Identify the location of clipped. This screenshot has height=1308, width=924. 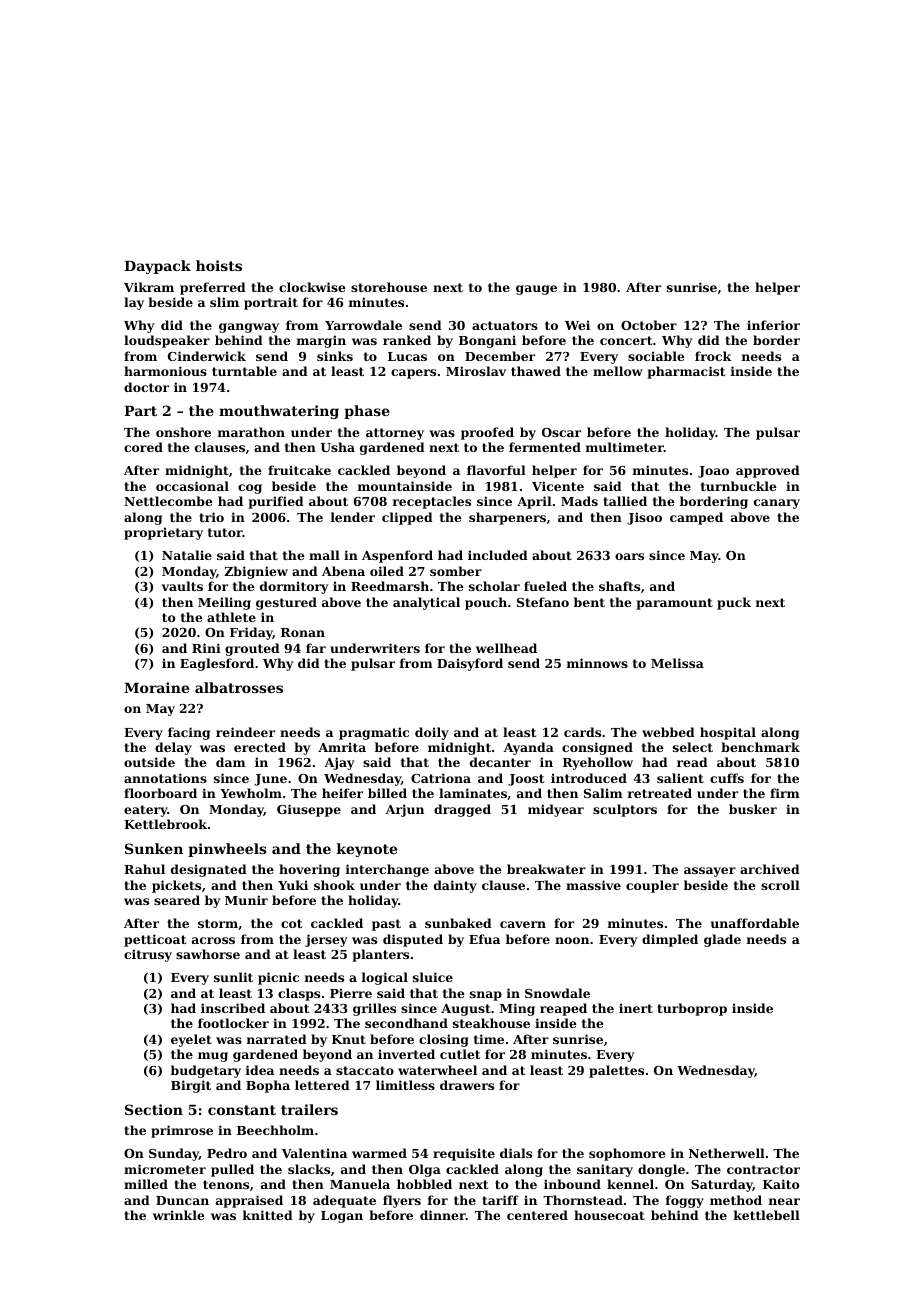
(407, 518).
